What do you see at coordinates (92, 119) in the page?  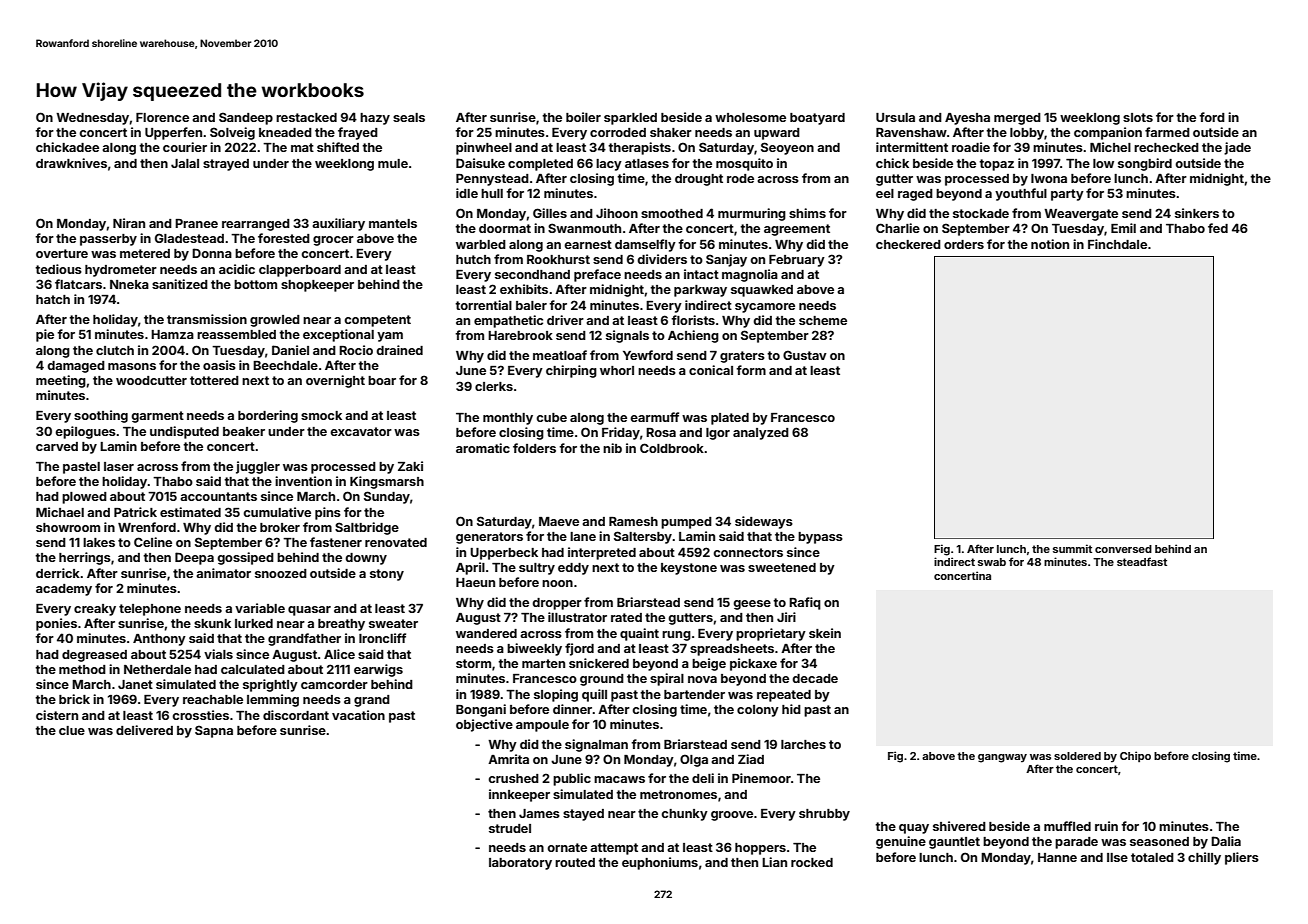 I see `Wednesday` at bounding box center [92, 119].
